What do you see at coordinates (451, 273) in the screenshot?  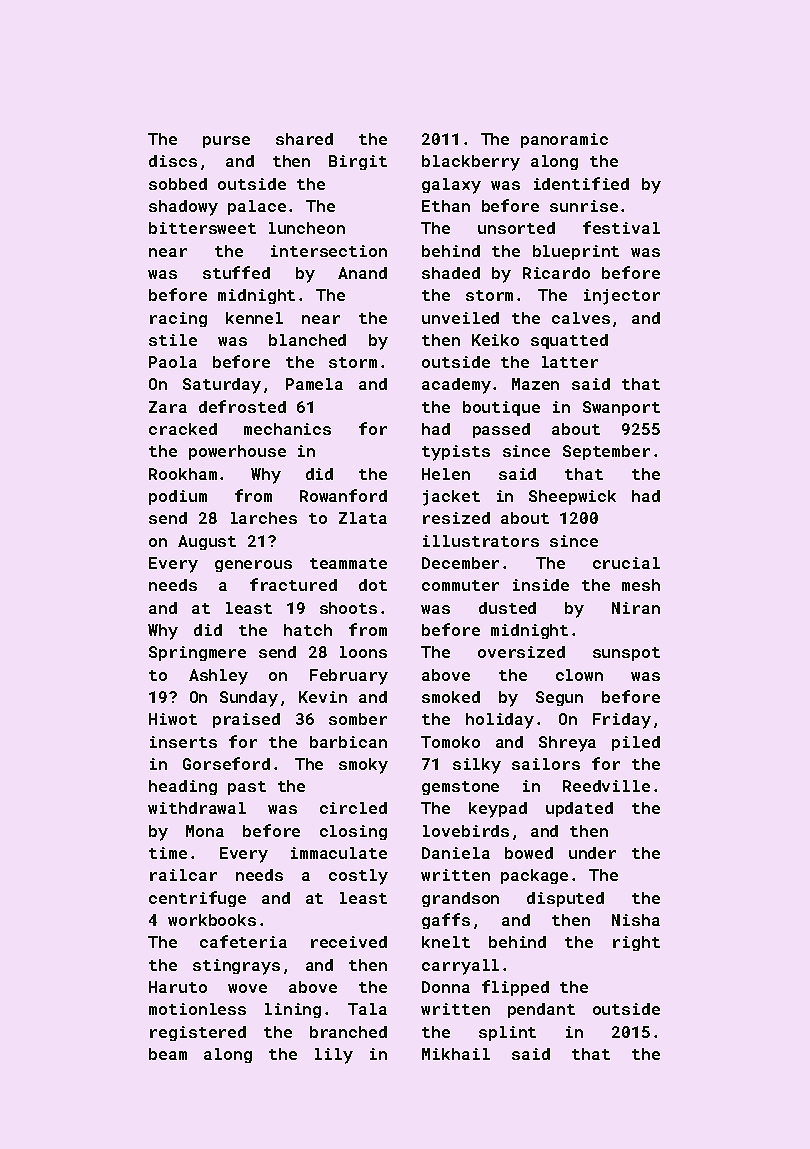 I see `shaded` at bounding box center [451, 273].
